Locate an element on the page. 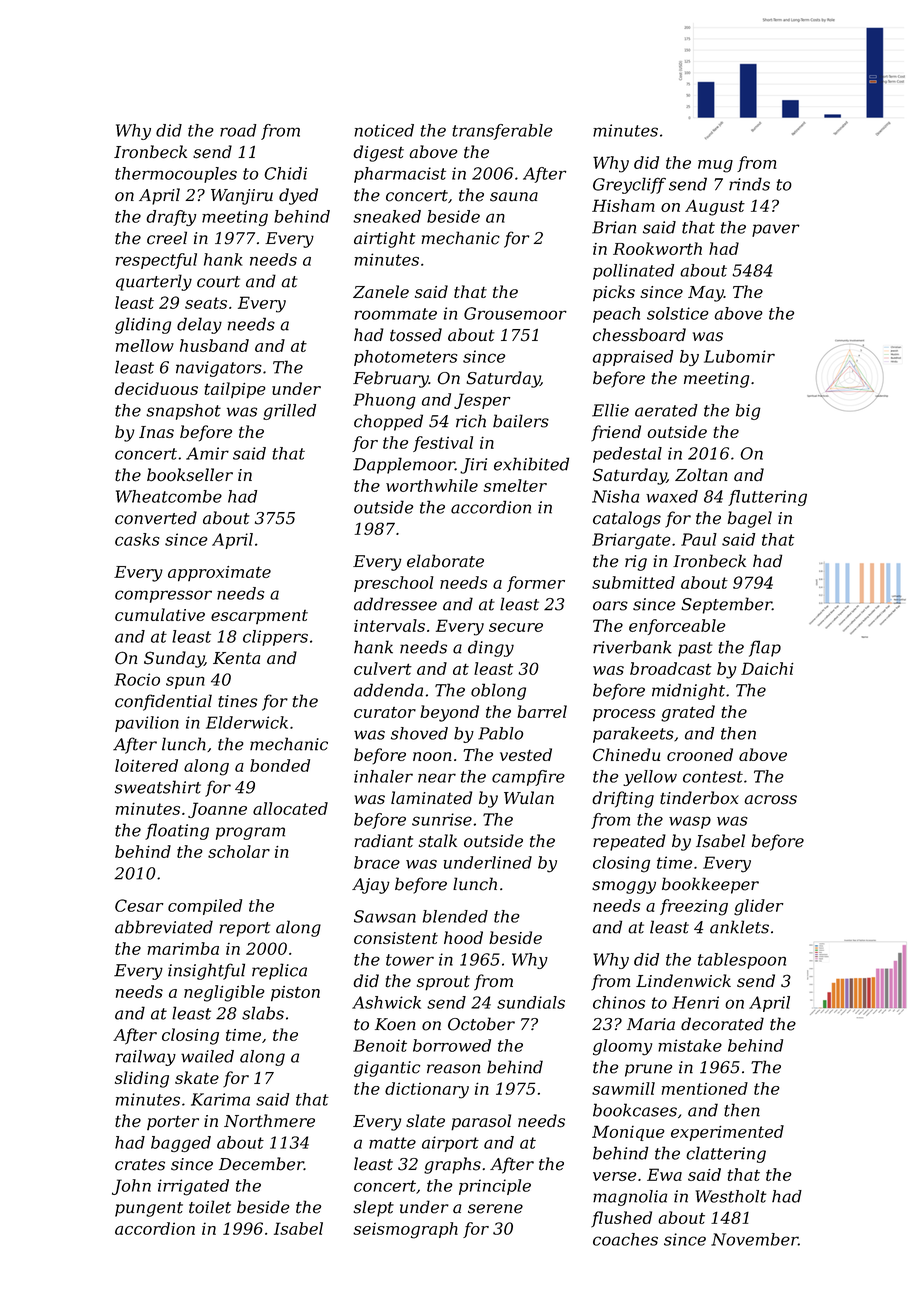 The image size is (924, 1308). husband is located at coordinates (214, 345).
